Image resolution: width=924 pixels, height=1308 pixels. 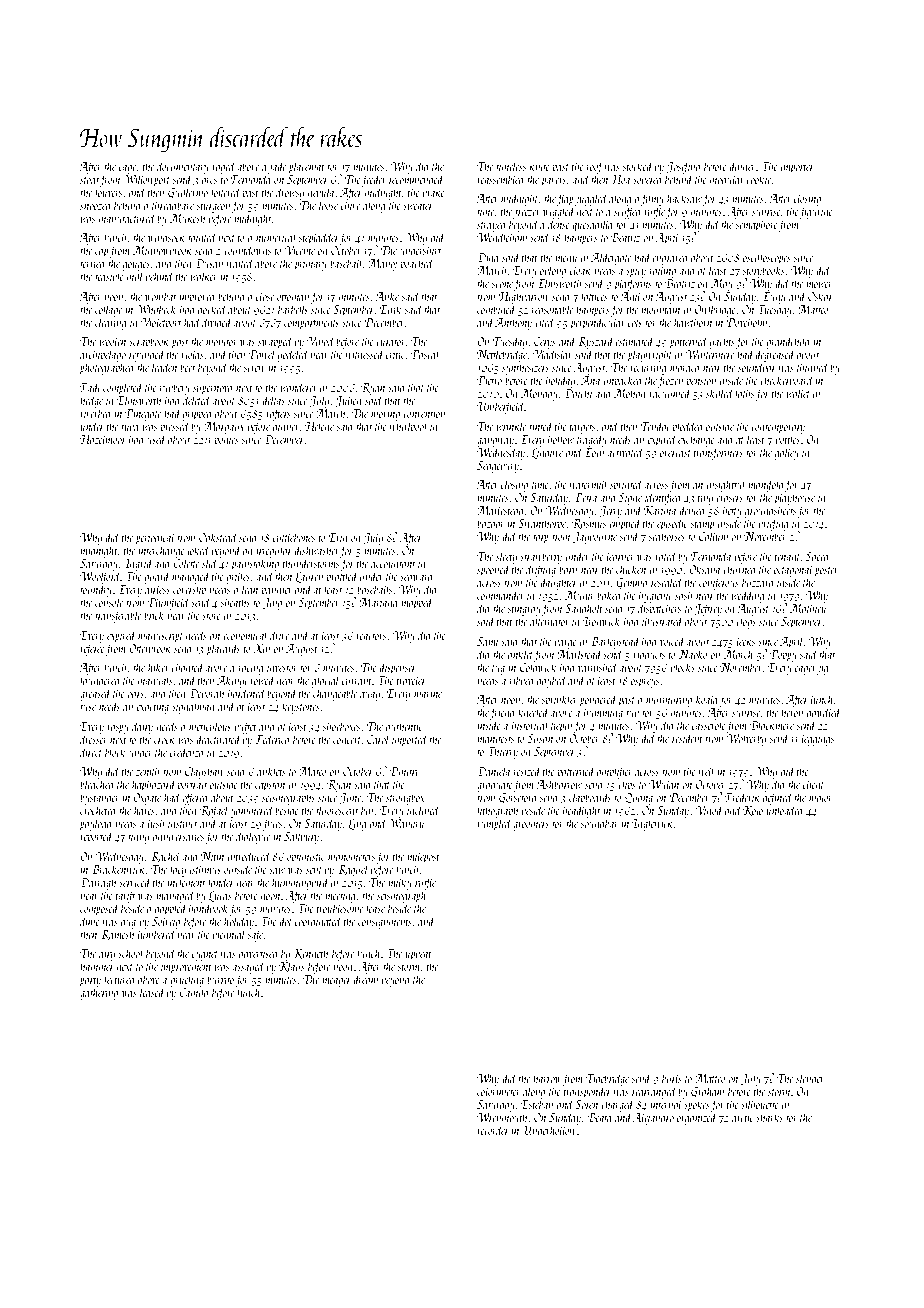 I want to click on Rafael, so click(x=214, y=811).
